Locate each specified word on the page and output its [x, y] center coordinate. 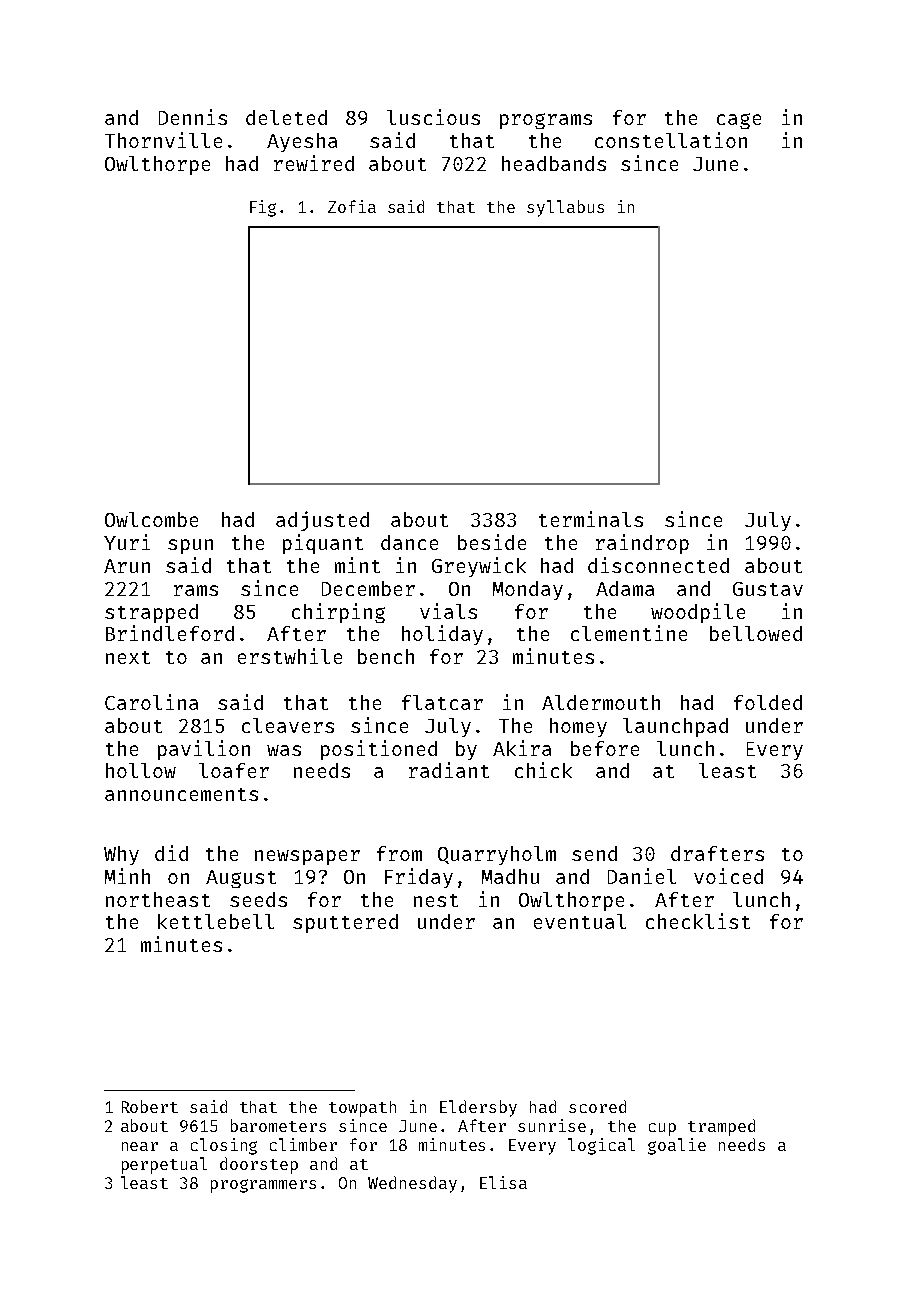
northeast [158, 899]
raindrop [642, 544]
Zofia [352, 206]
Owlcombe [151, 519]
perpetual [164, 1165]
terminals [591, 519]
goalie [677, 1146]
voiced [728, 876]
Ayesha [302, 142]
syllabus [565, 208]
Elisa [503, 1182]
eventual [580, 921]
